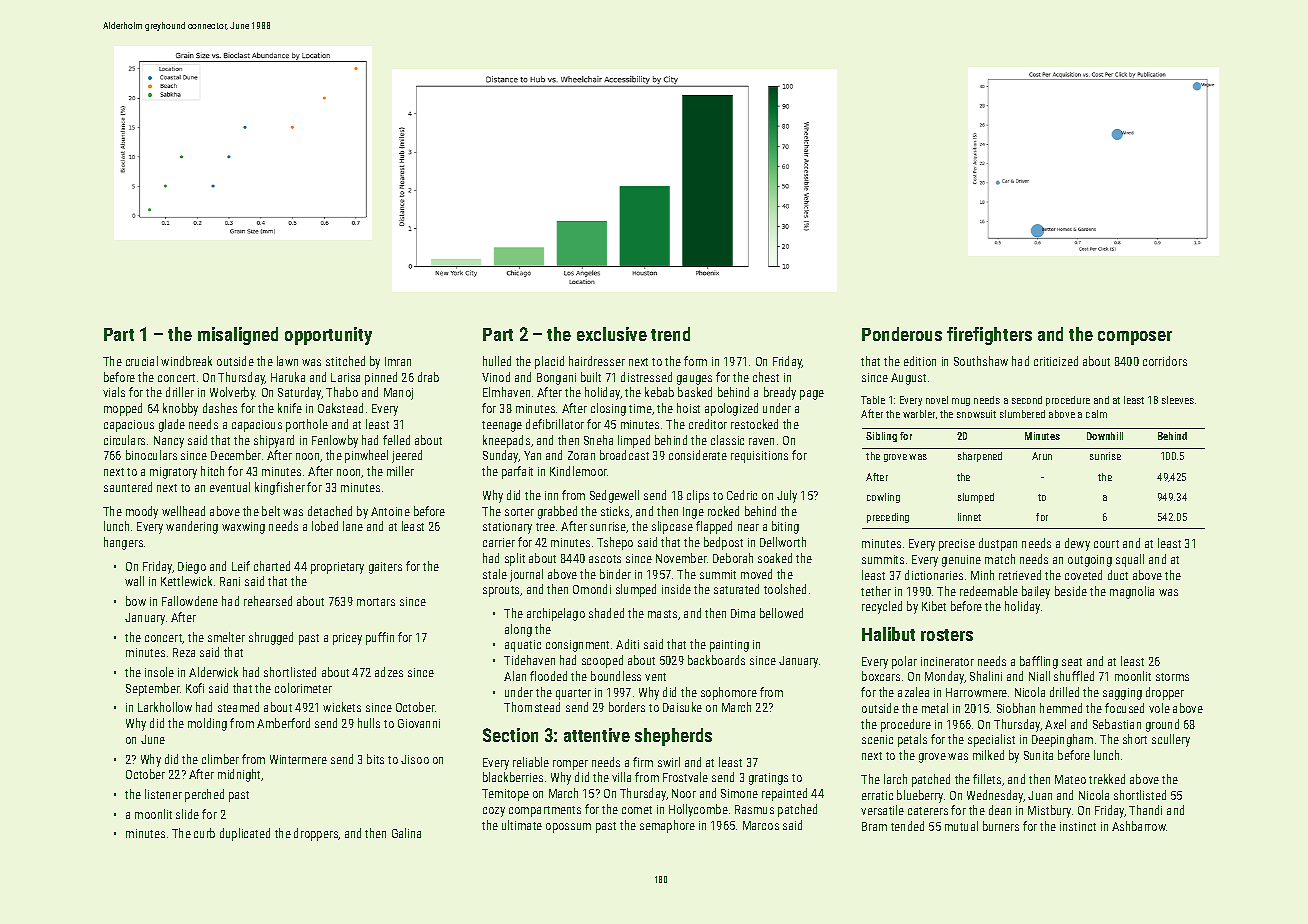 Image resolution: width=1308 pixels, height=924 pixels. I want to click on composer, so click(1135, 338).
